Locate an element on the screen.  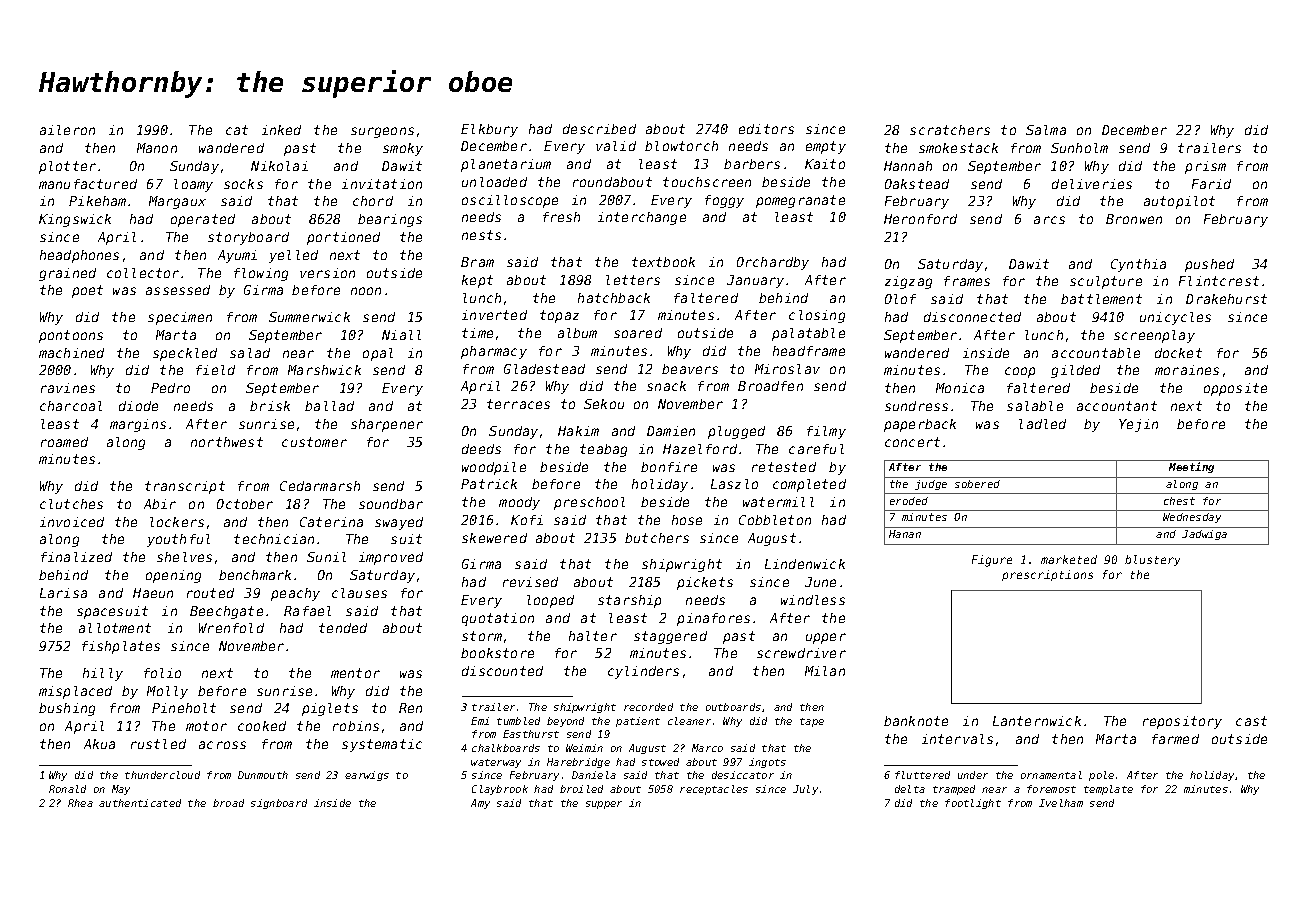
blustery is located at coordinates (1152, 560).
